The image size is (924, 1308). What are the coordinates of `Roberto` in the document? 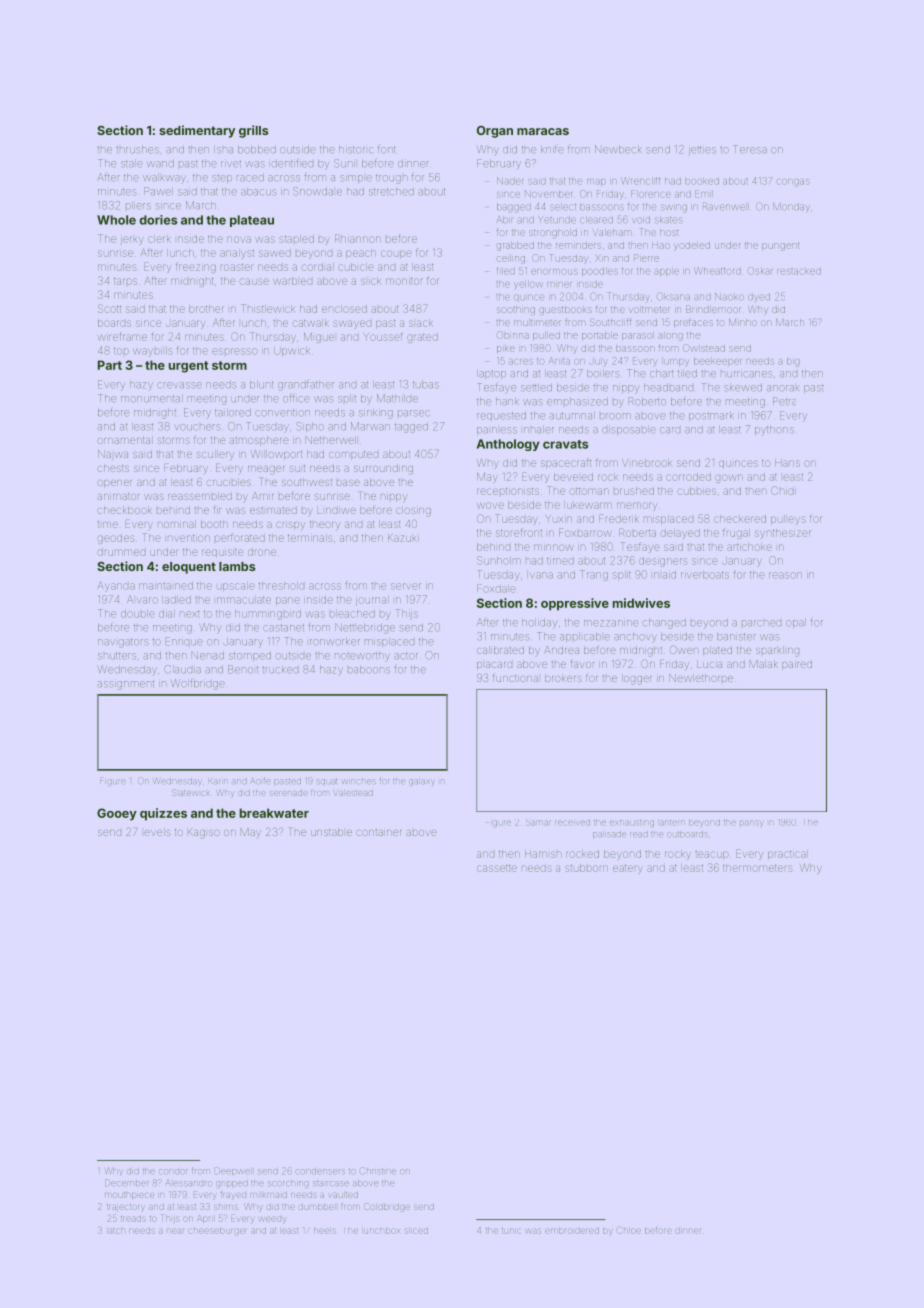 It's located at (647, 401).
